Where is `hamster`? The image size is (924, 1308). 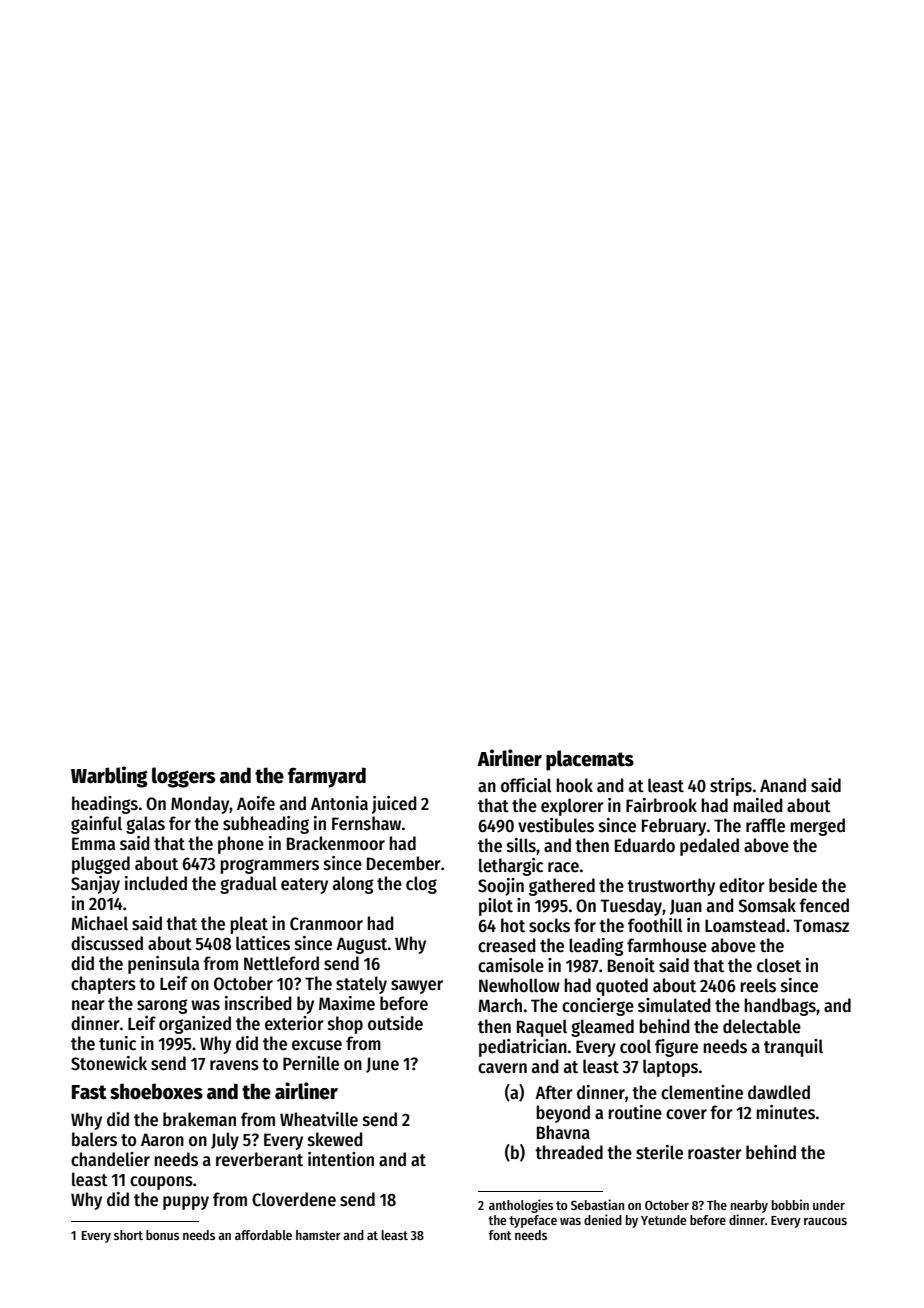
hamster is located at coordinates (318, 1235).
